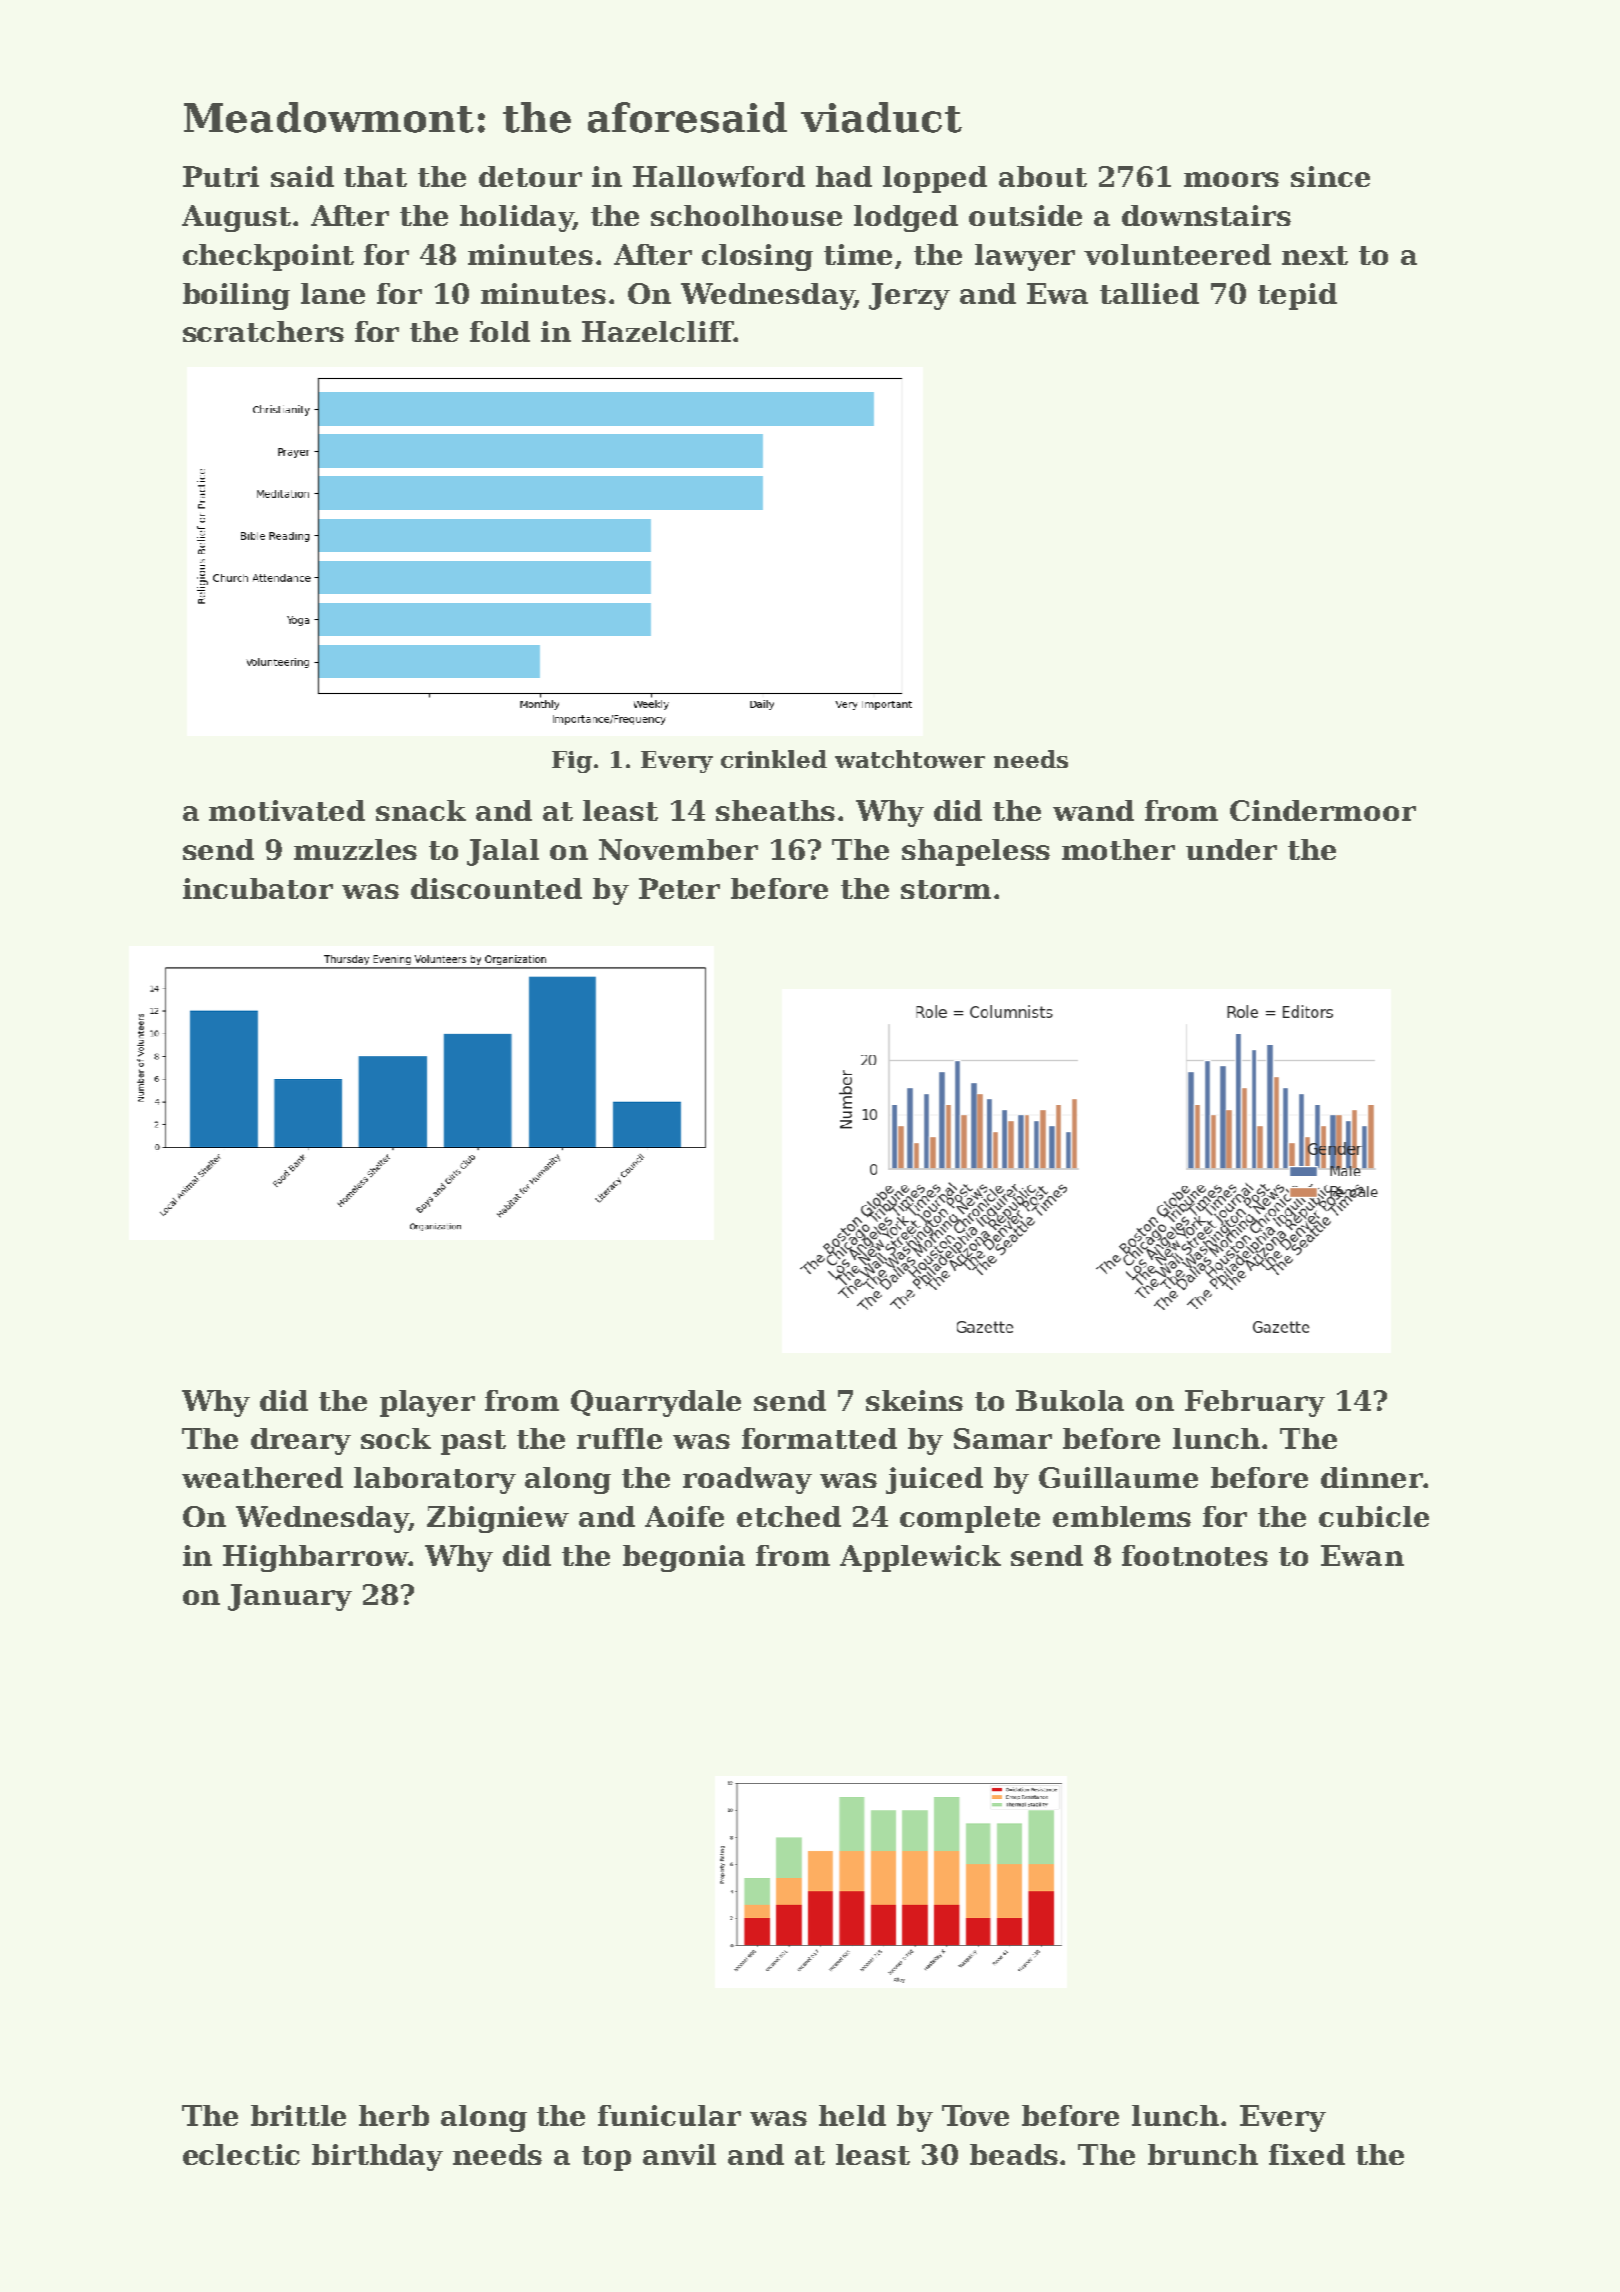 Image resolution: width=1620 pixels, height=2292 pixels. I want to click on eclectic, so click(241, 2154).
